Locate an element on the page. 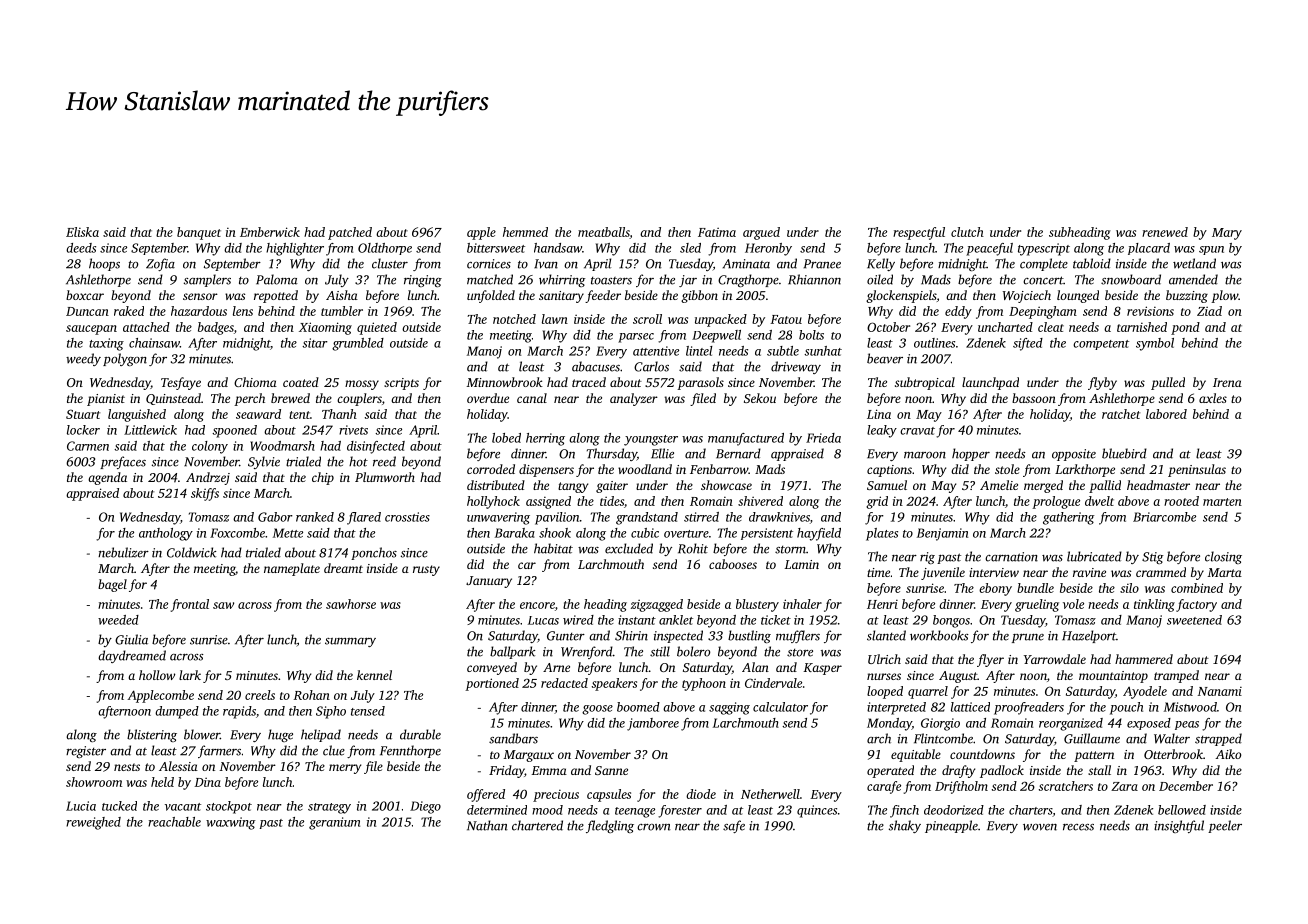  carafe is located at coordinates (884, 787).
